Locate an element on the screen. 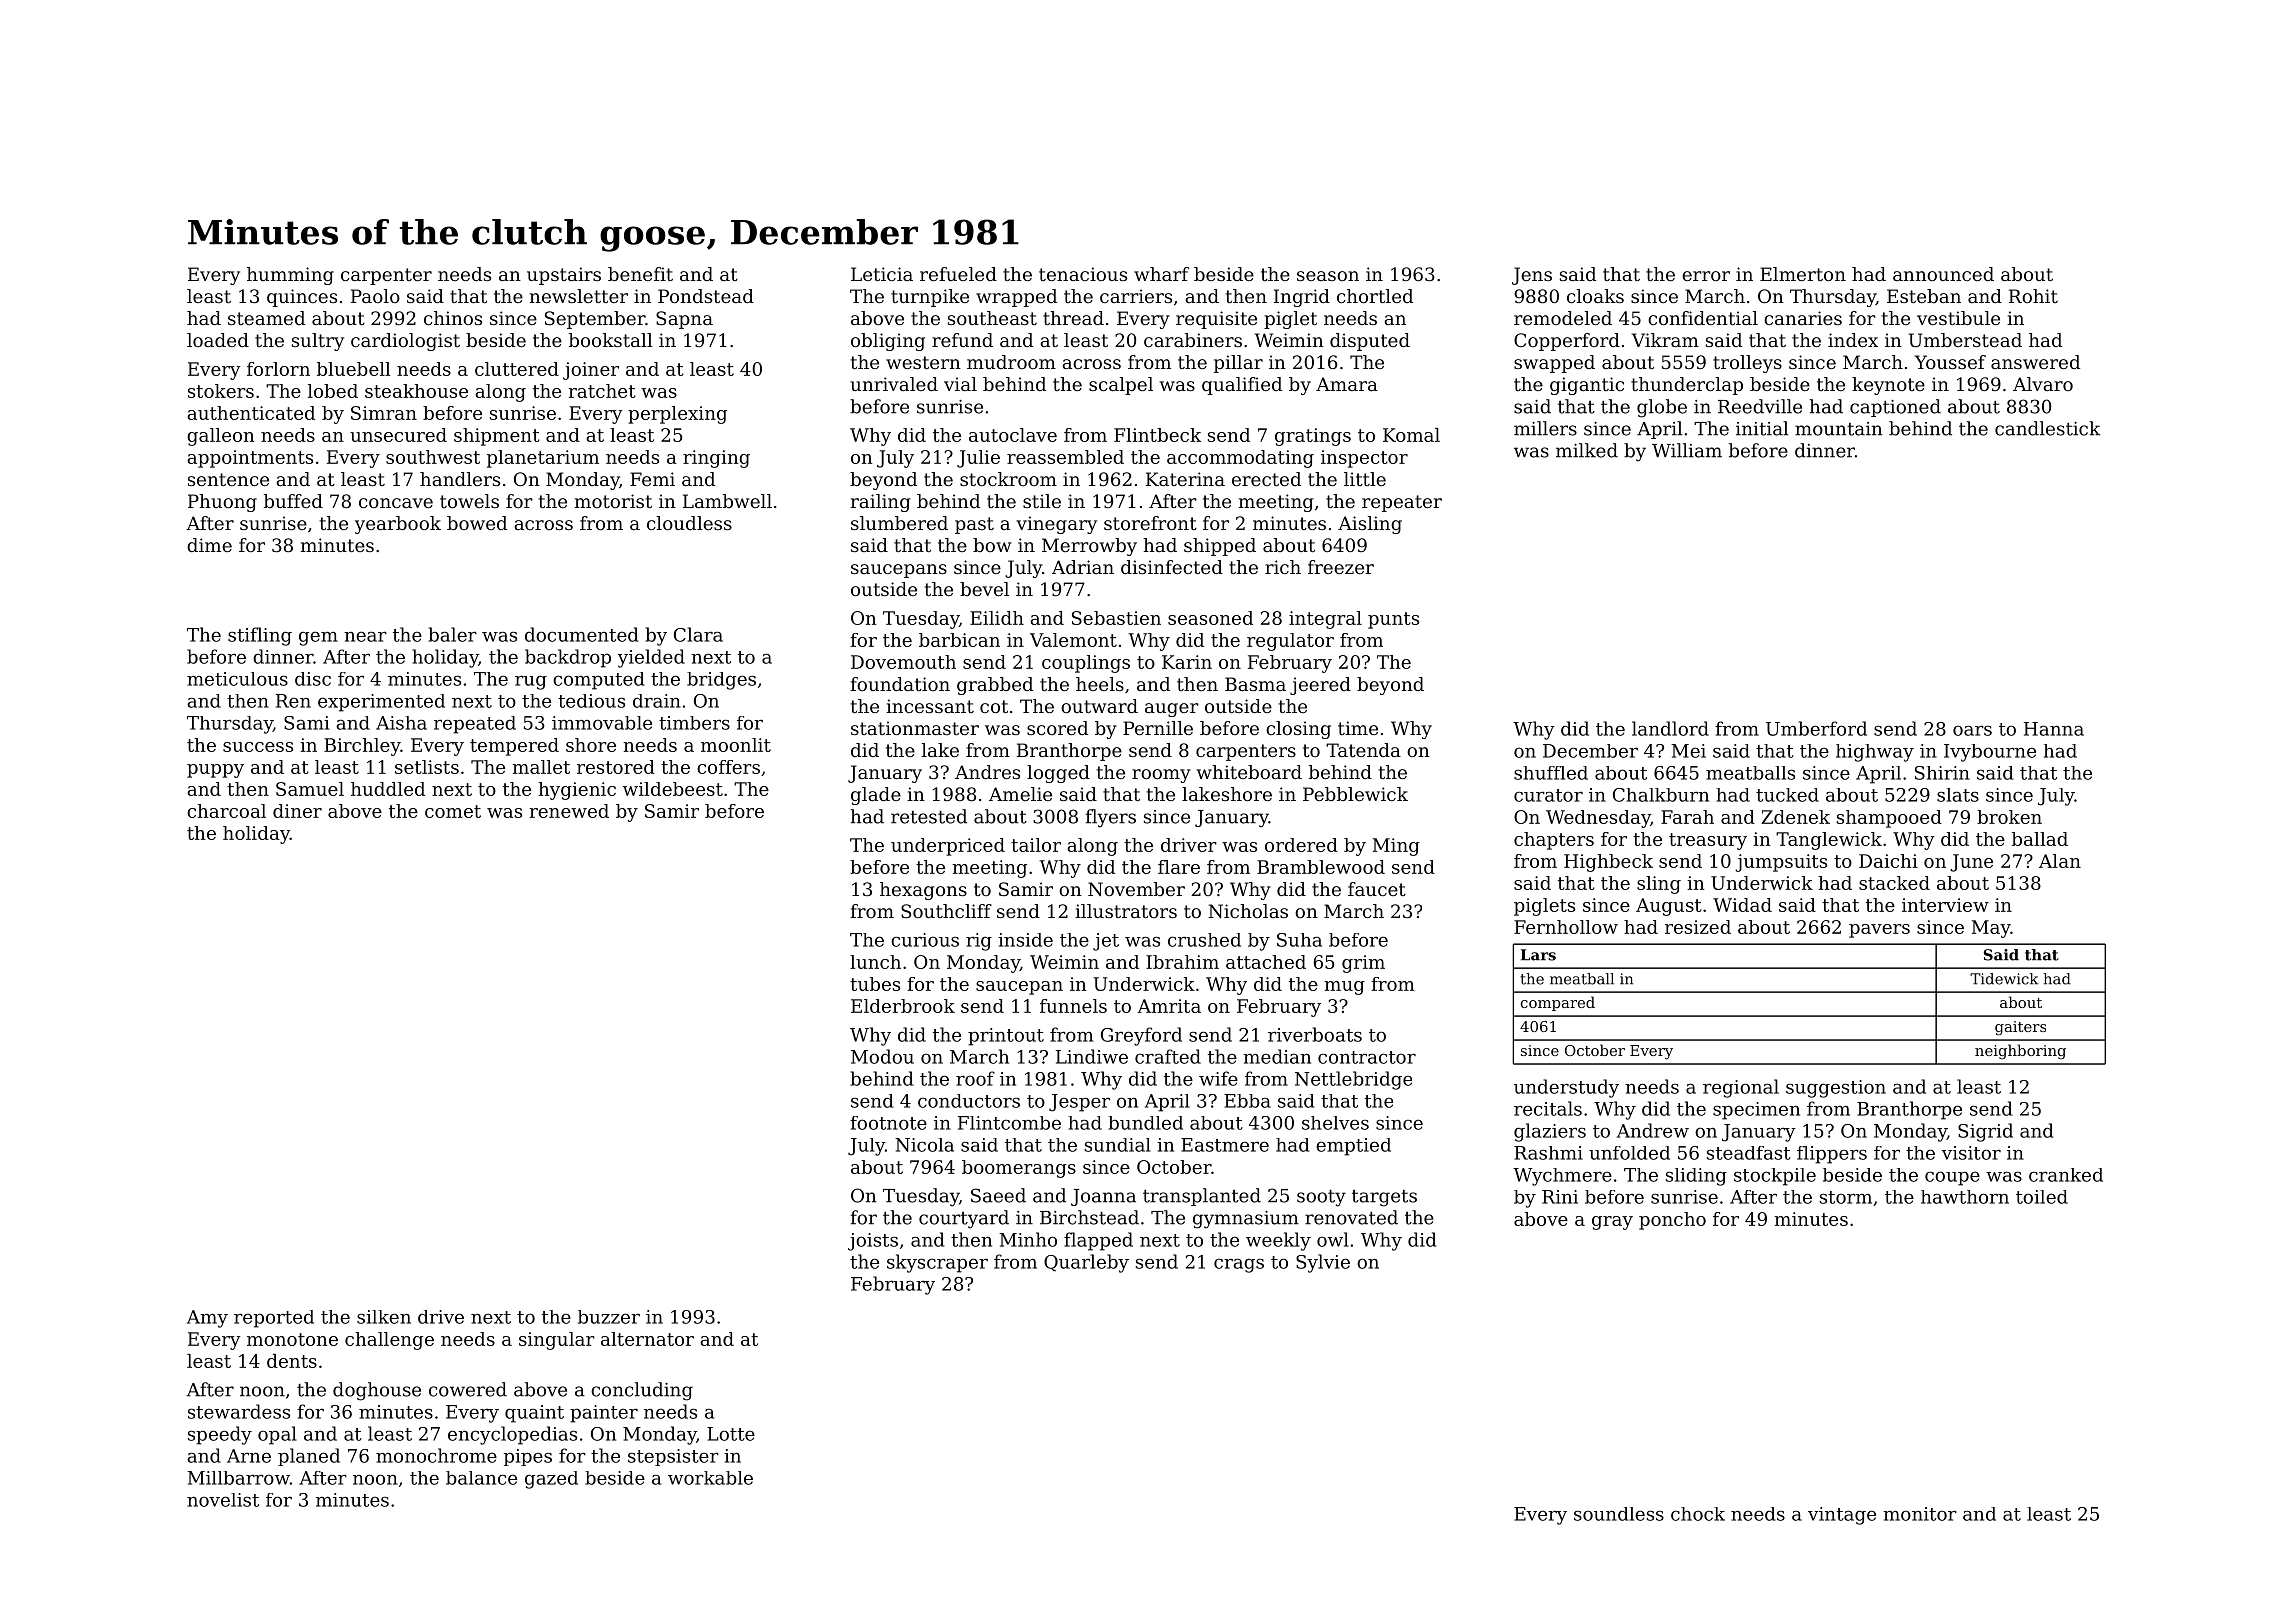 Image resolution: width=2292 pixels, height=1620 pixels. benefit is located at coordinates (640, 274).
